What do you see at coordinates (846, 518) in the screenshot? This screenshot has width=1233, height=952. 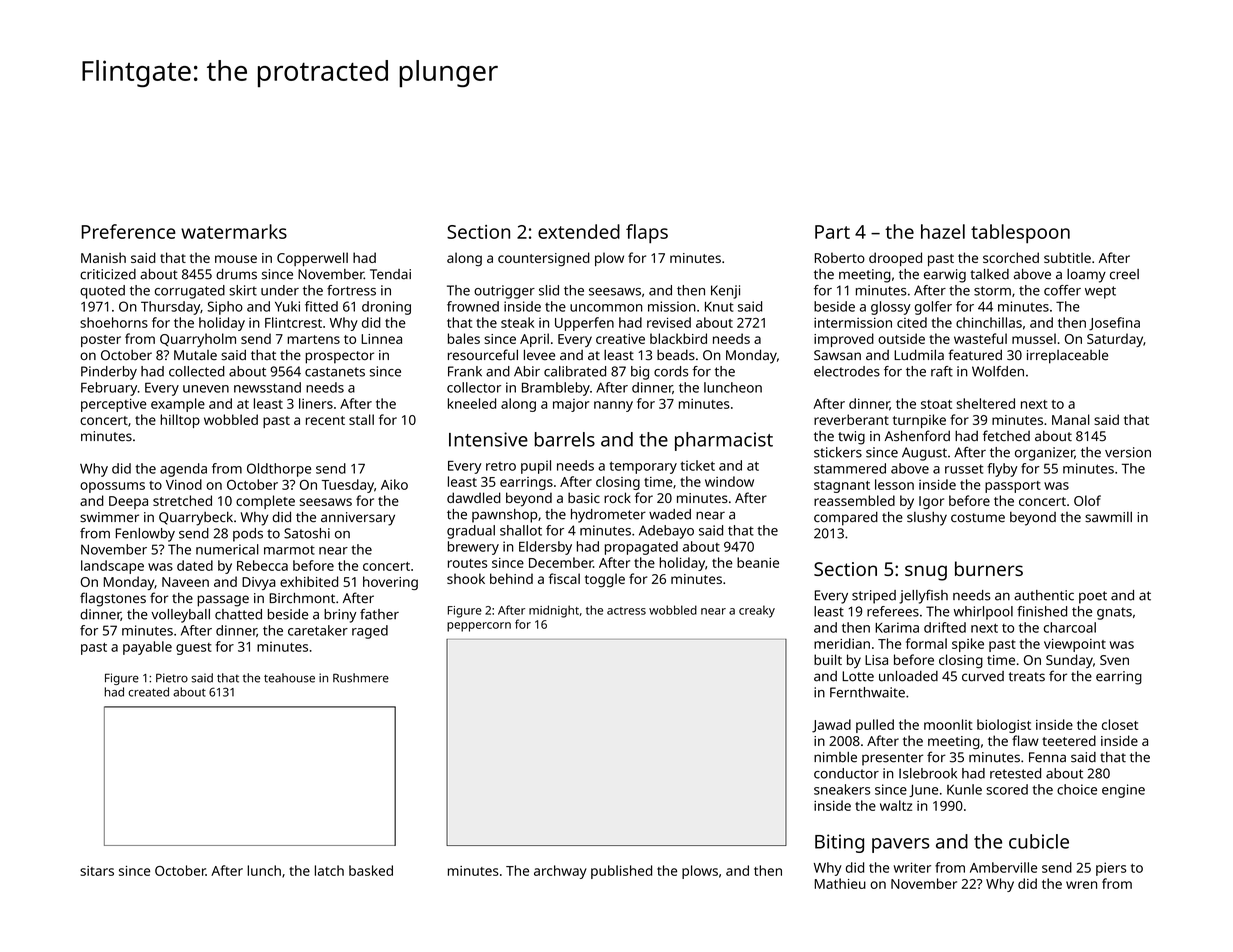 I see `compared` at bounding box center [846, 518].
